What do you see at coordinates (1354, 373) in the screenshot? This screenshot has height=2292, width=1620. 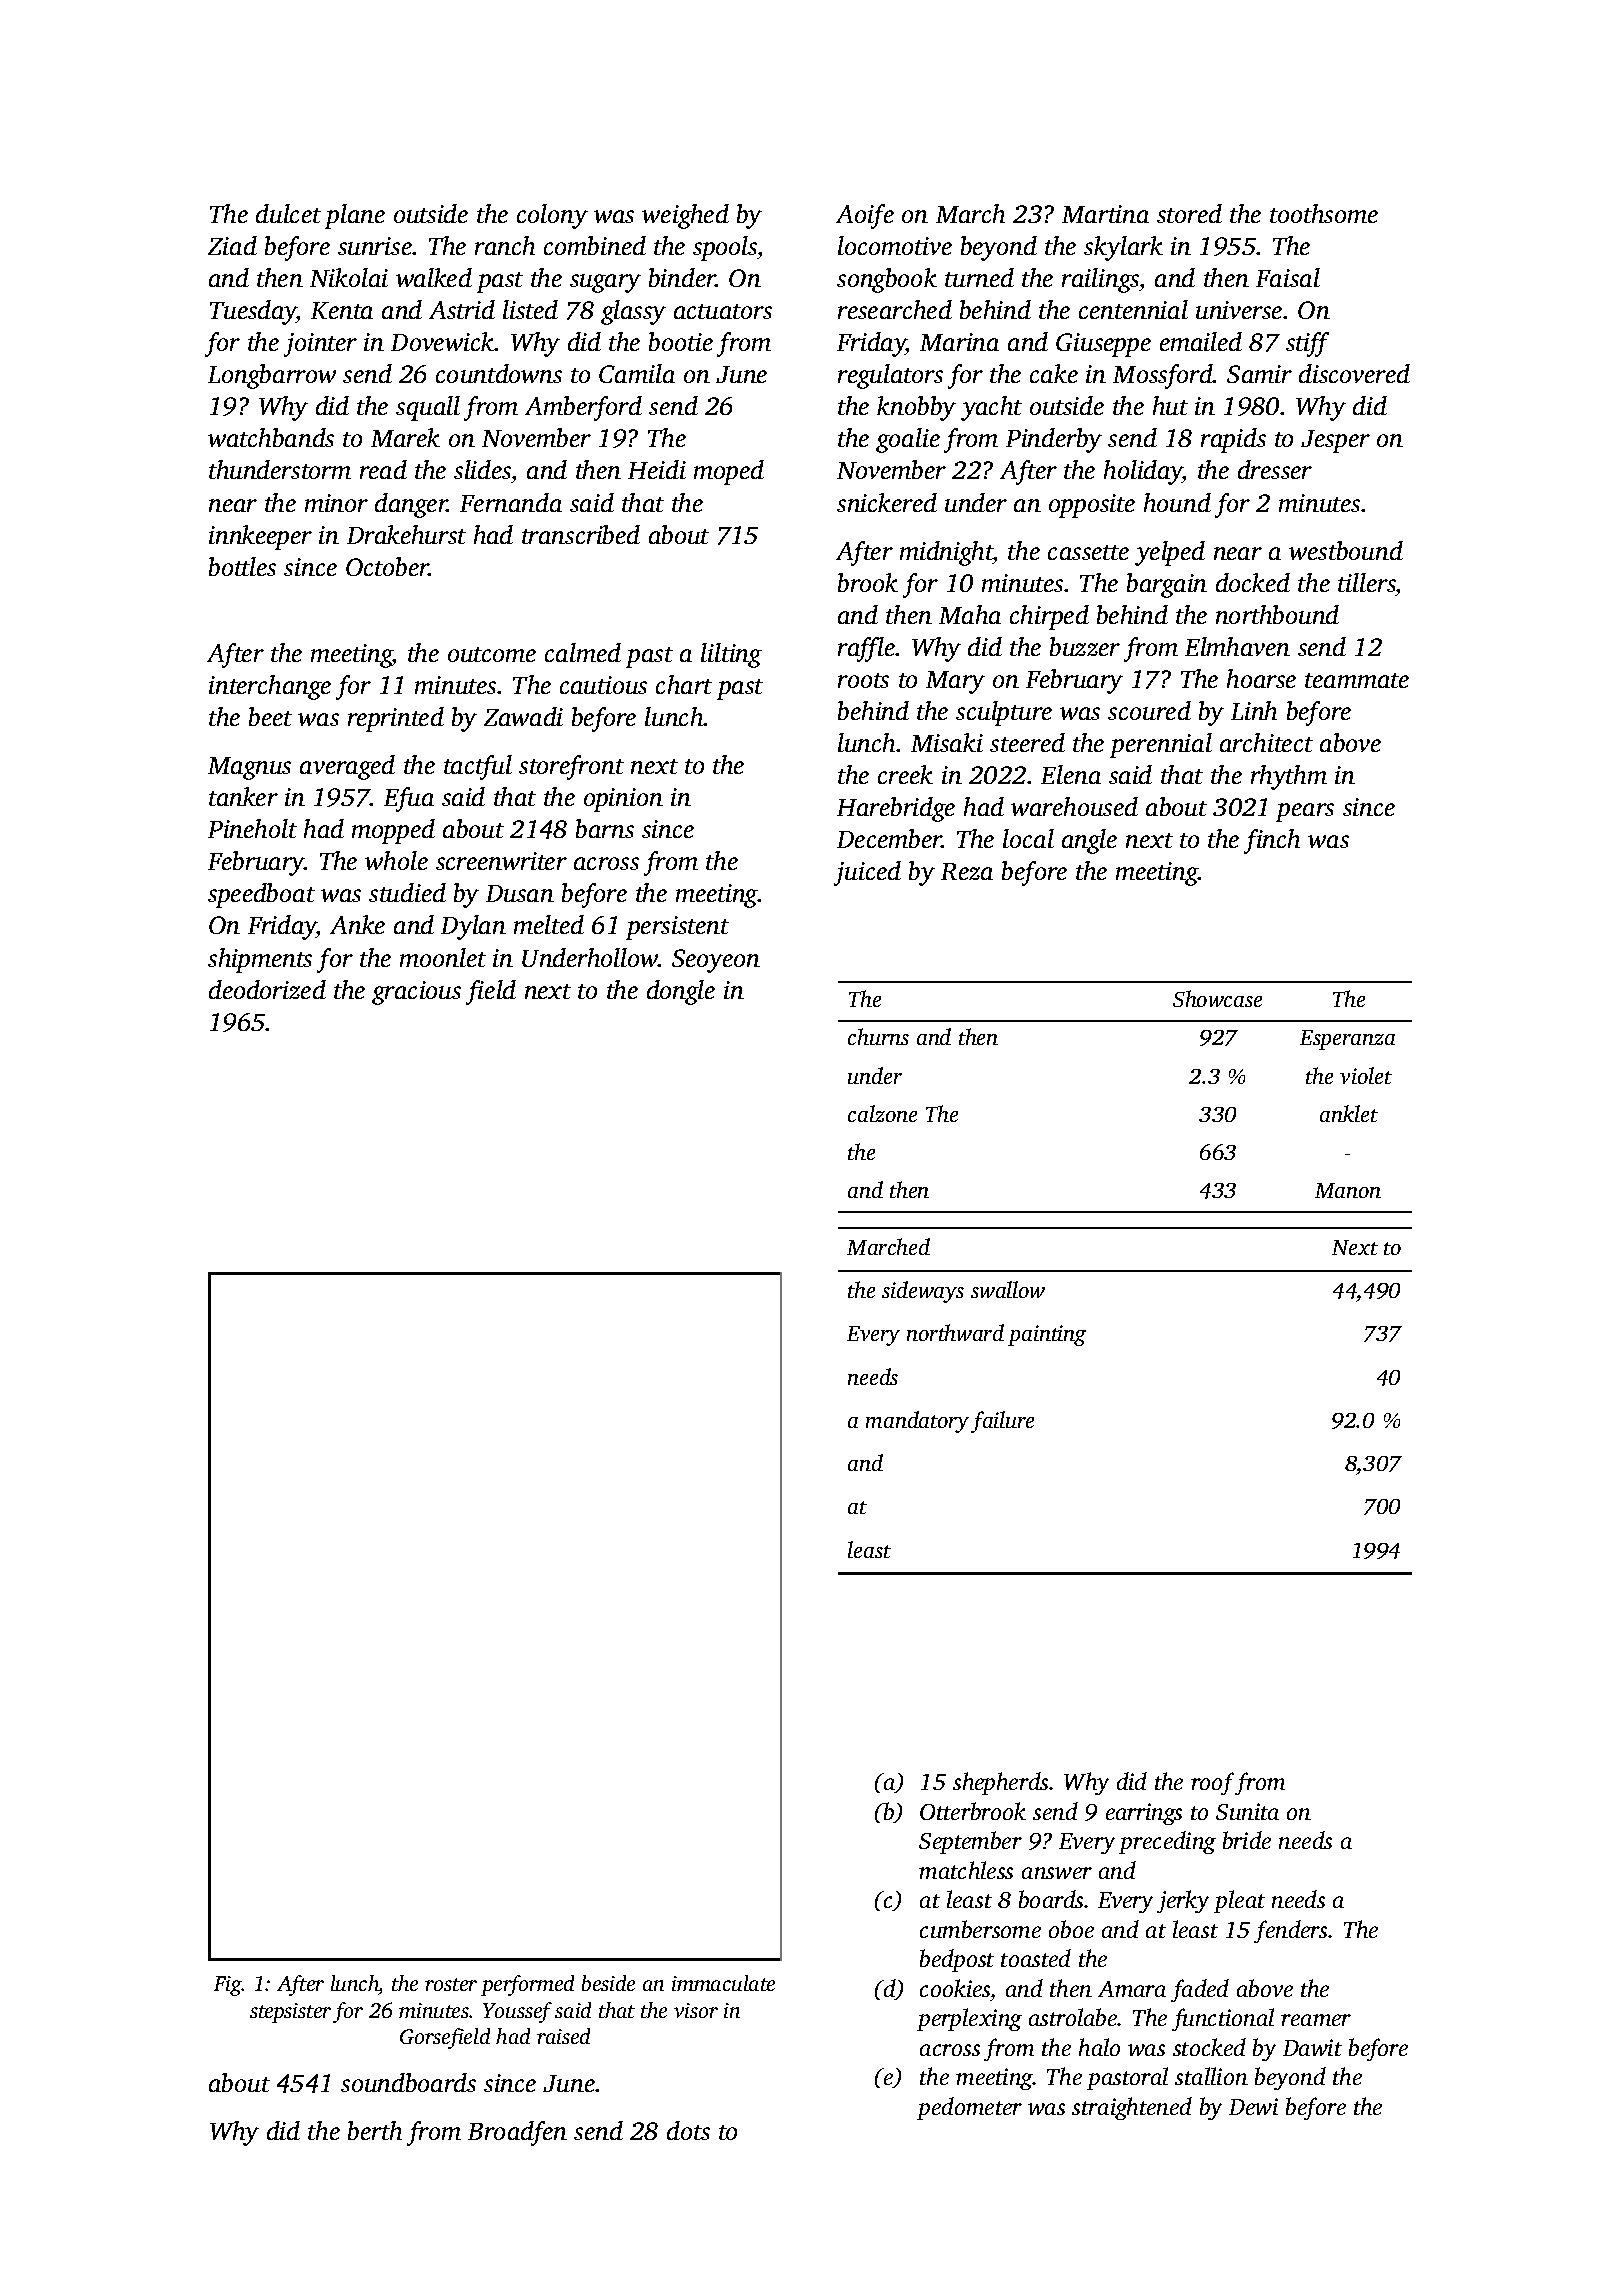 I see `discovered` at bounding box center [1354, 373].
